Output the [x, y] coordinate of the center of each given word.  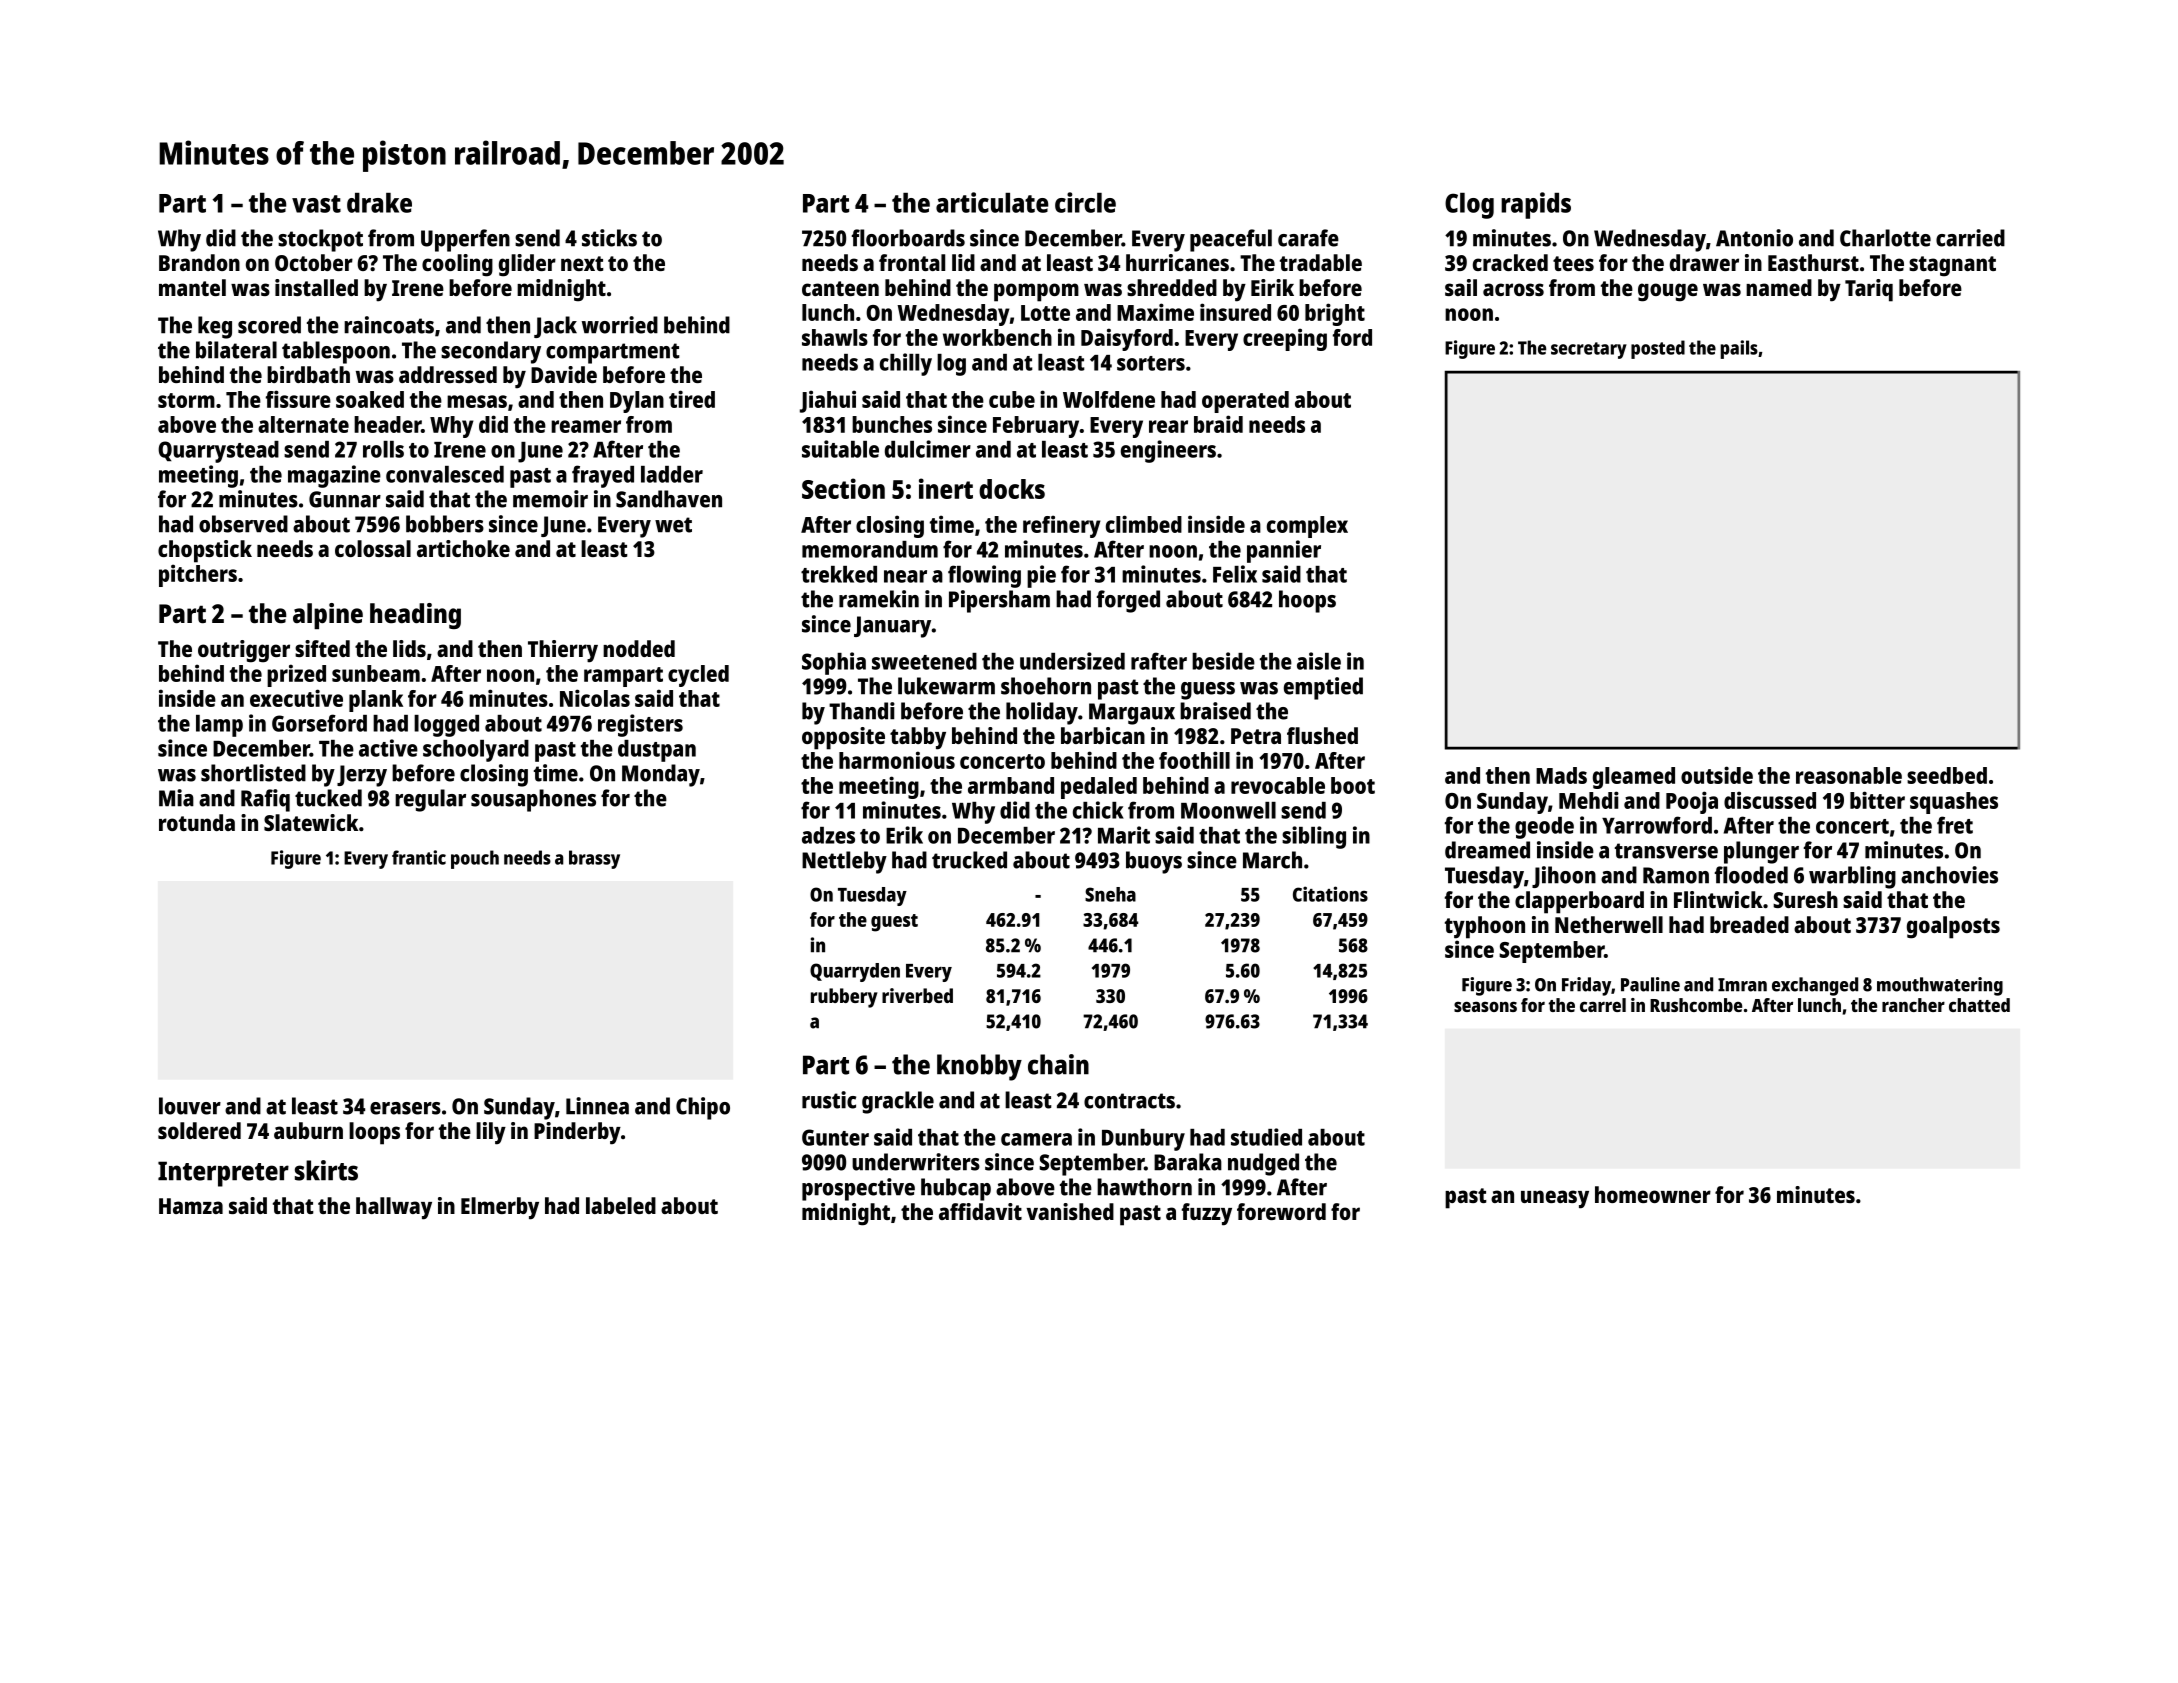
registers [640, 725]
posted [1658, 349]
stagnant [1952, 266]
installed [316, 287]
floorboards [908, 238]
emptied [1323, 688]
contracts [1129, 1101]
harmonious [897, 760]
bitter [1877, 800]
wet [673, 525]
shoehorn [1046, 686]
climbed [1144, 524]
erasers [405, 1108]
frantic [419, 857]
